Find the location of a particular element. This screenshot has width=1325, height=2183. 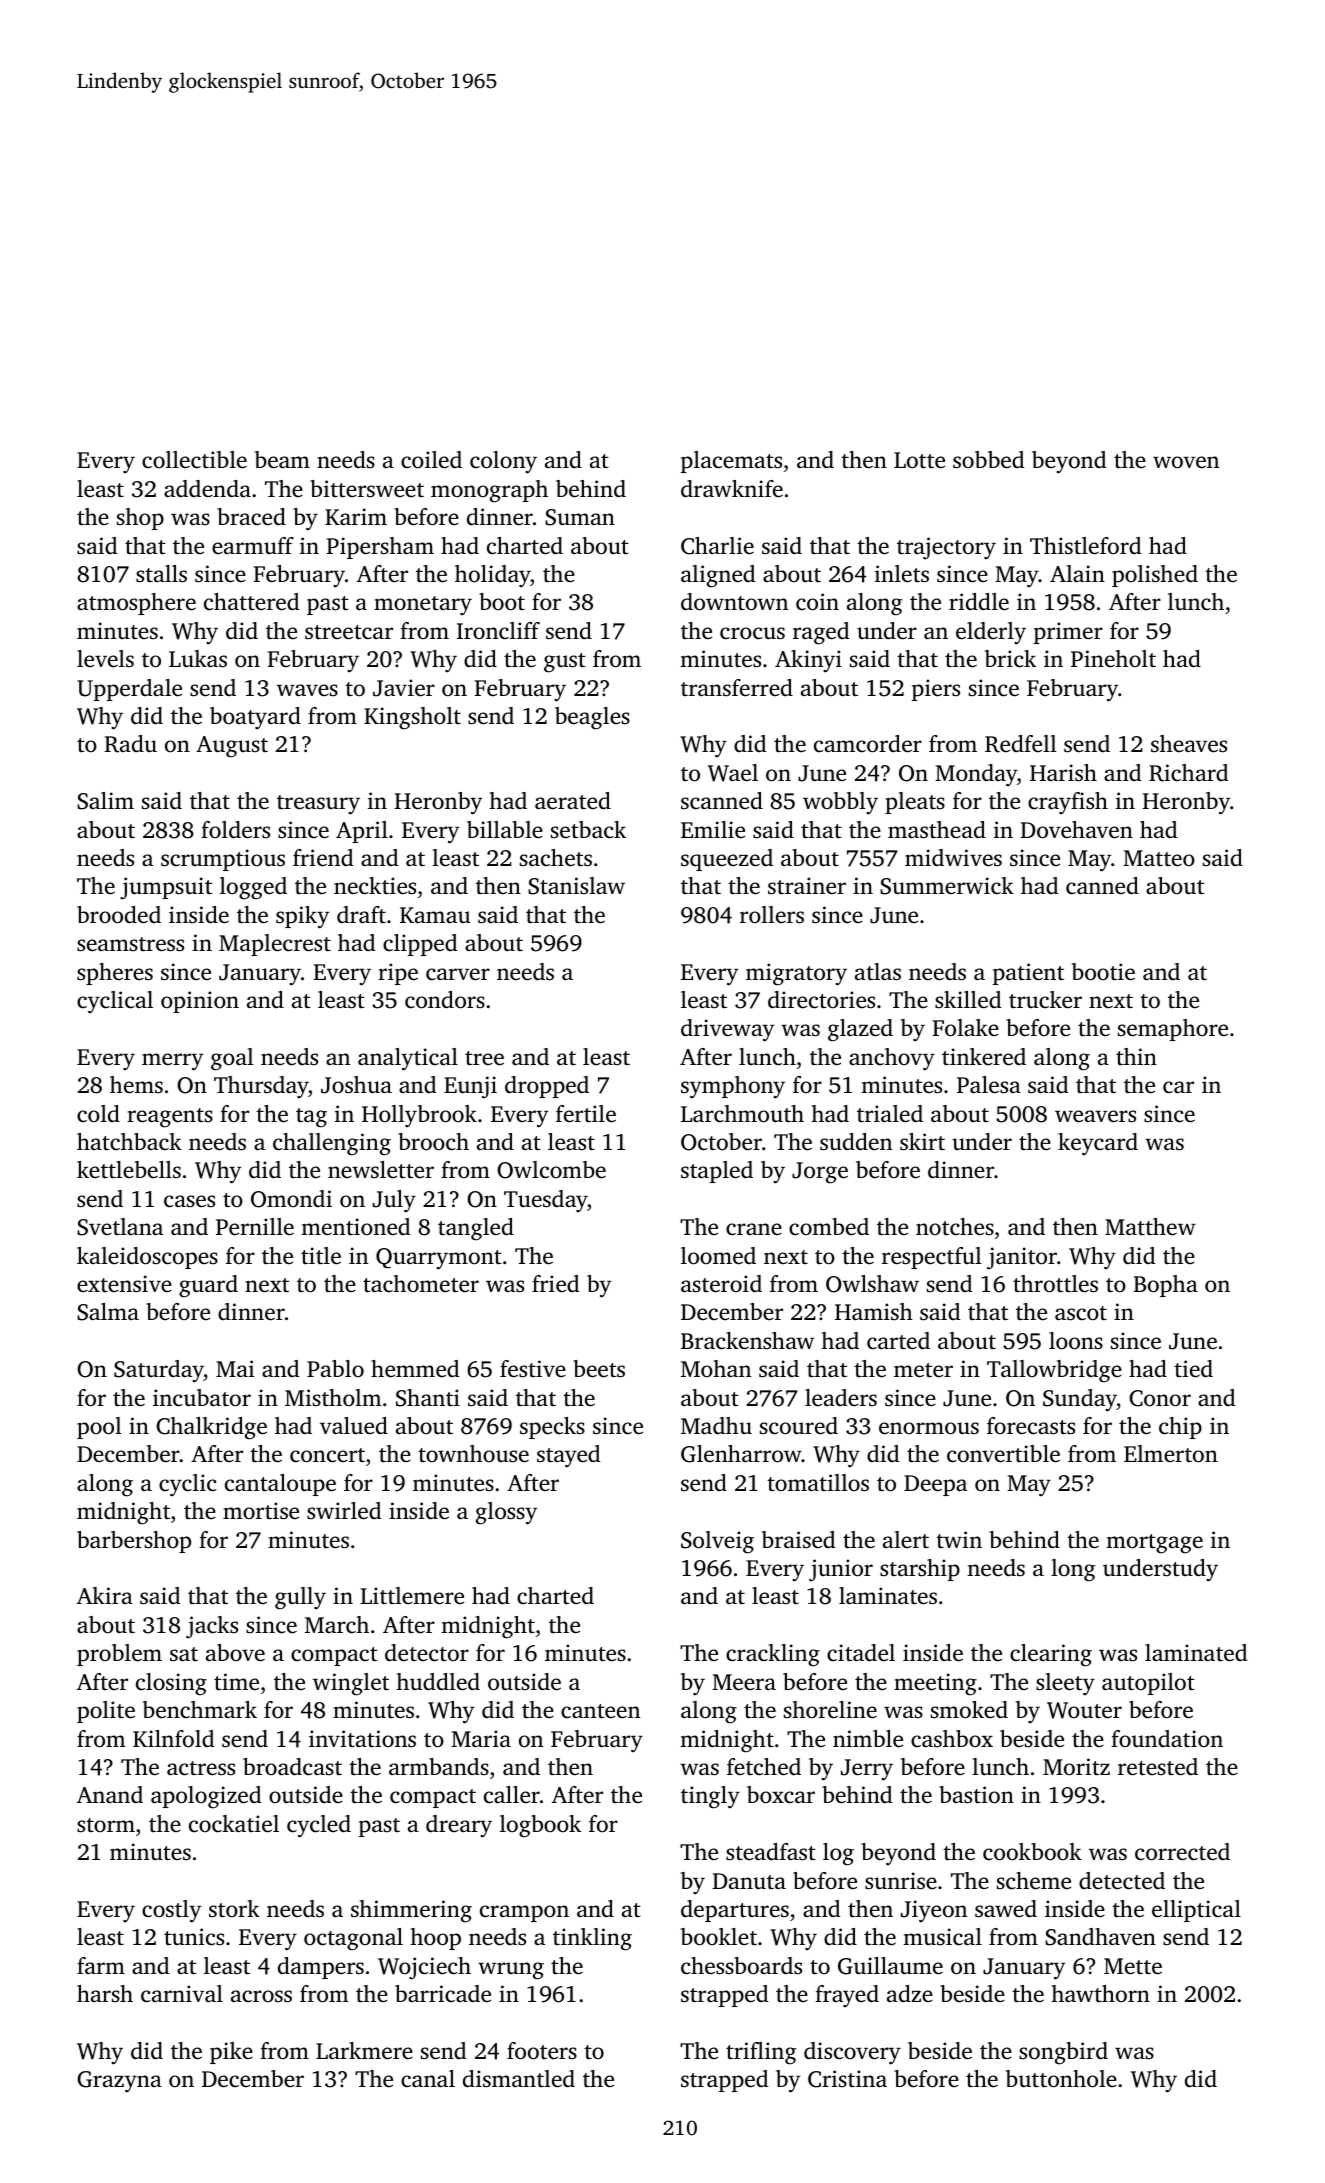

sunrise is located at coordinates (901, 1881).
